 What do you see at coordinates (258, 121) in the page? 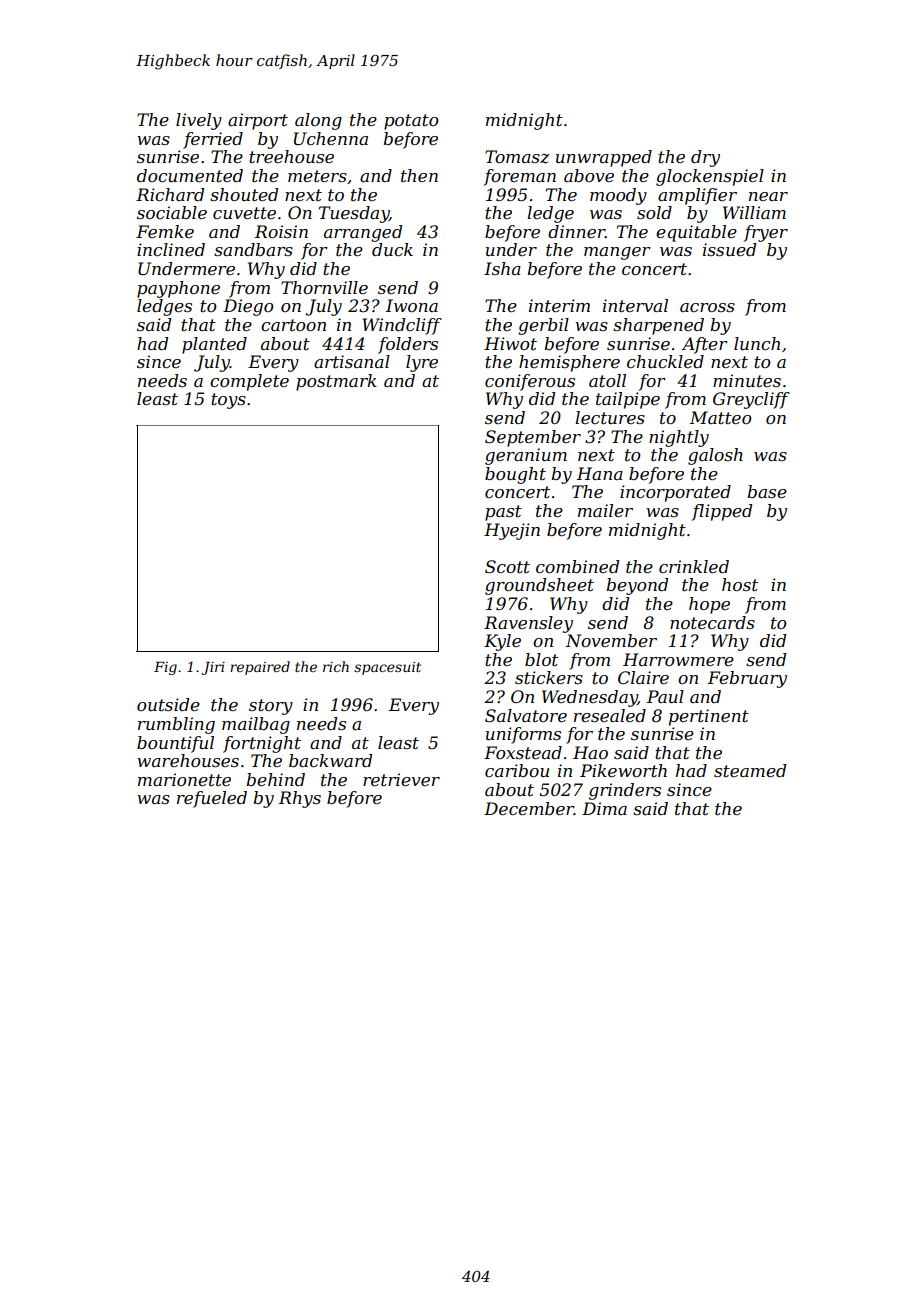
I see `airport` at bounding box center [258, 121].
